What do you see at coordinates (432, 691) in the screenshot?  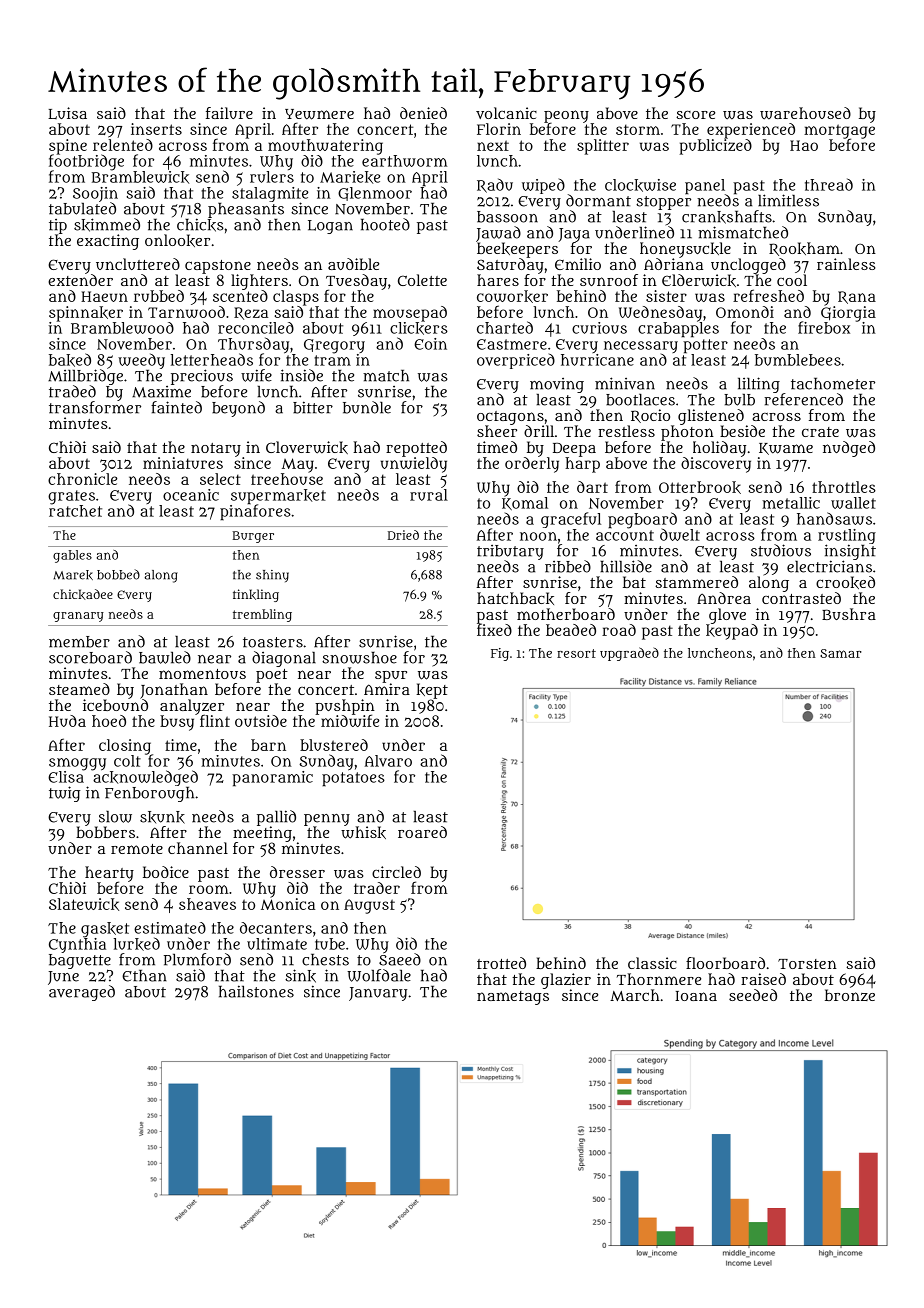 I see `kept` at bounding box center [432, 691].
